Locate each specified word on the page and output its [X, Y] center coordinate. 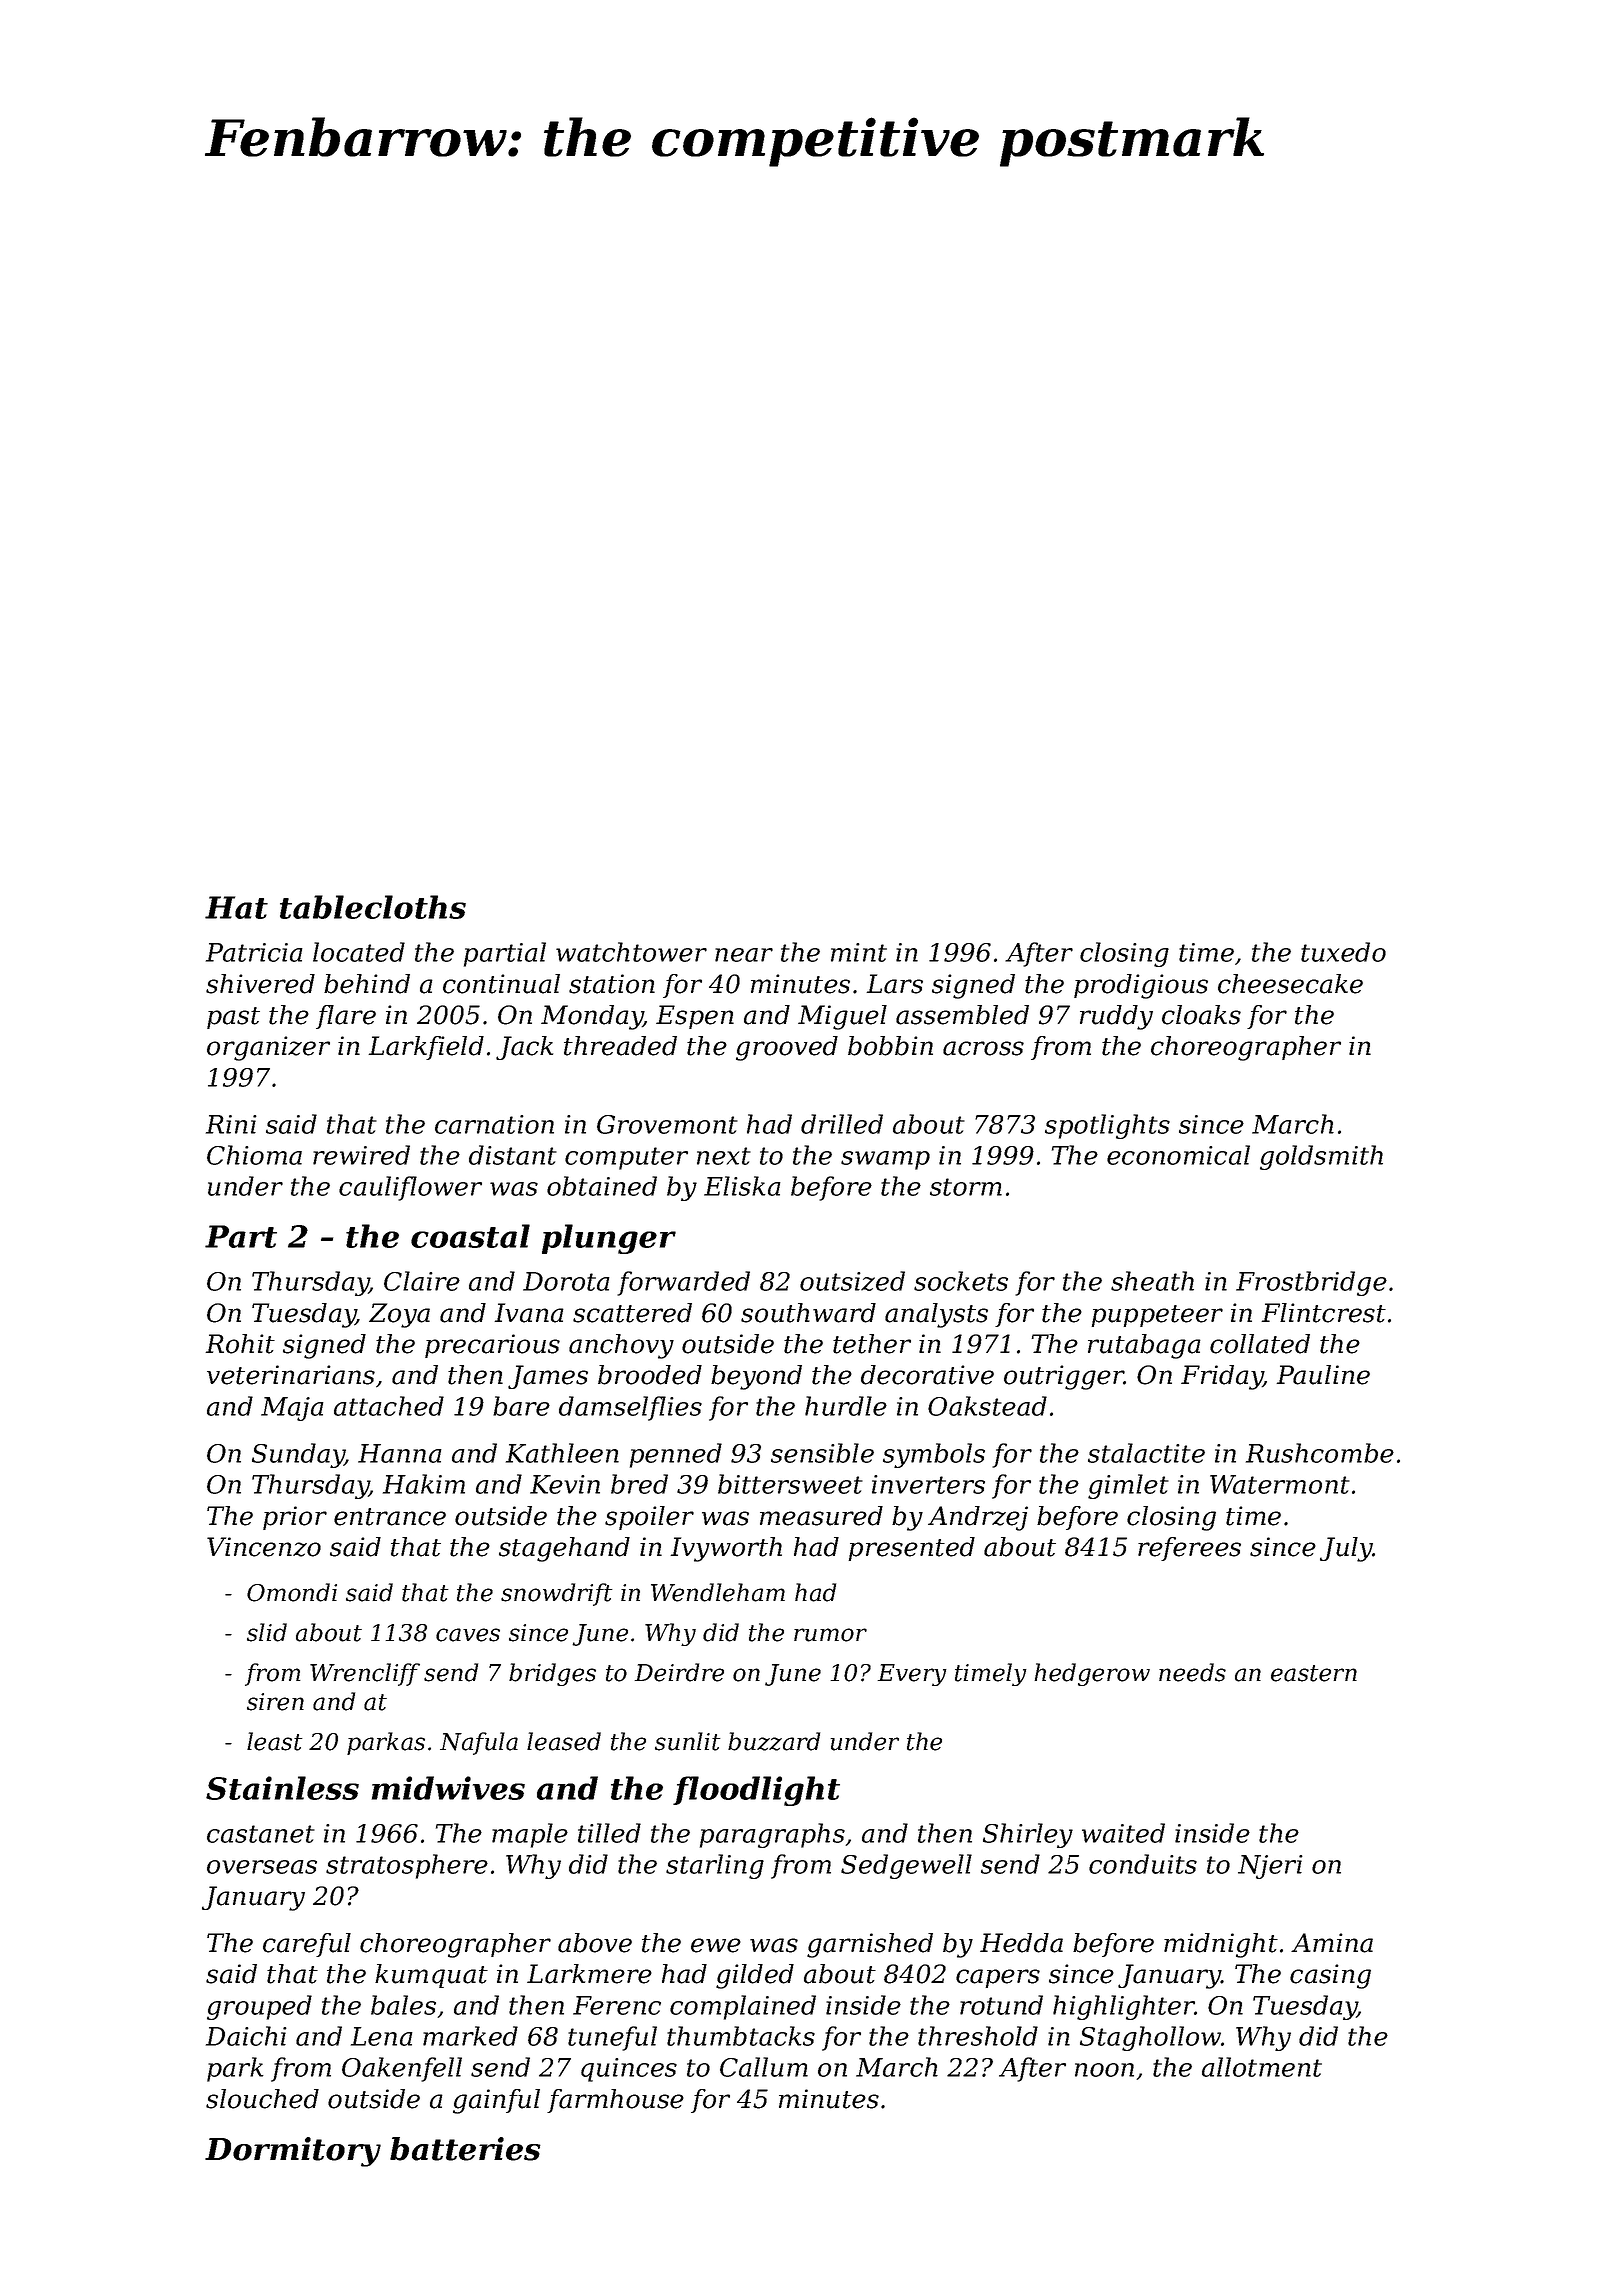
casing [1330, 1976]
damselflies [630, 1408]
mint [859, 952]
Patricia [254, 952]
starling [715, 1866]
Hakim [424, 1484]
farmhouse [615, 2101]
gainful [496, 2101]
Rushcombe [1320, 1453]
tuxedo [1343, 952]
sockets [961, 1281]
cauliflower [410, 1188]
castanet [261, 1834]
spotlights [1107, 1126]
